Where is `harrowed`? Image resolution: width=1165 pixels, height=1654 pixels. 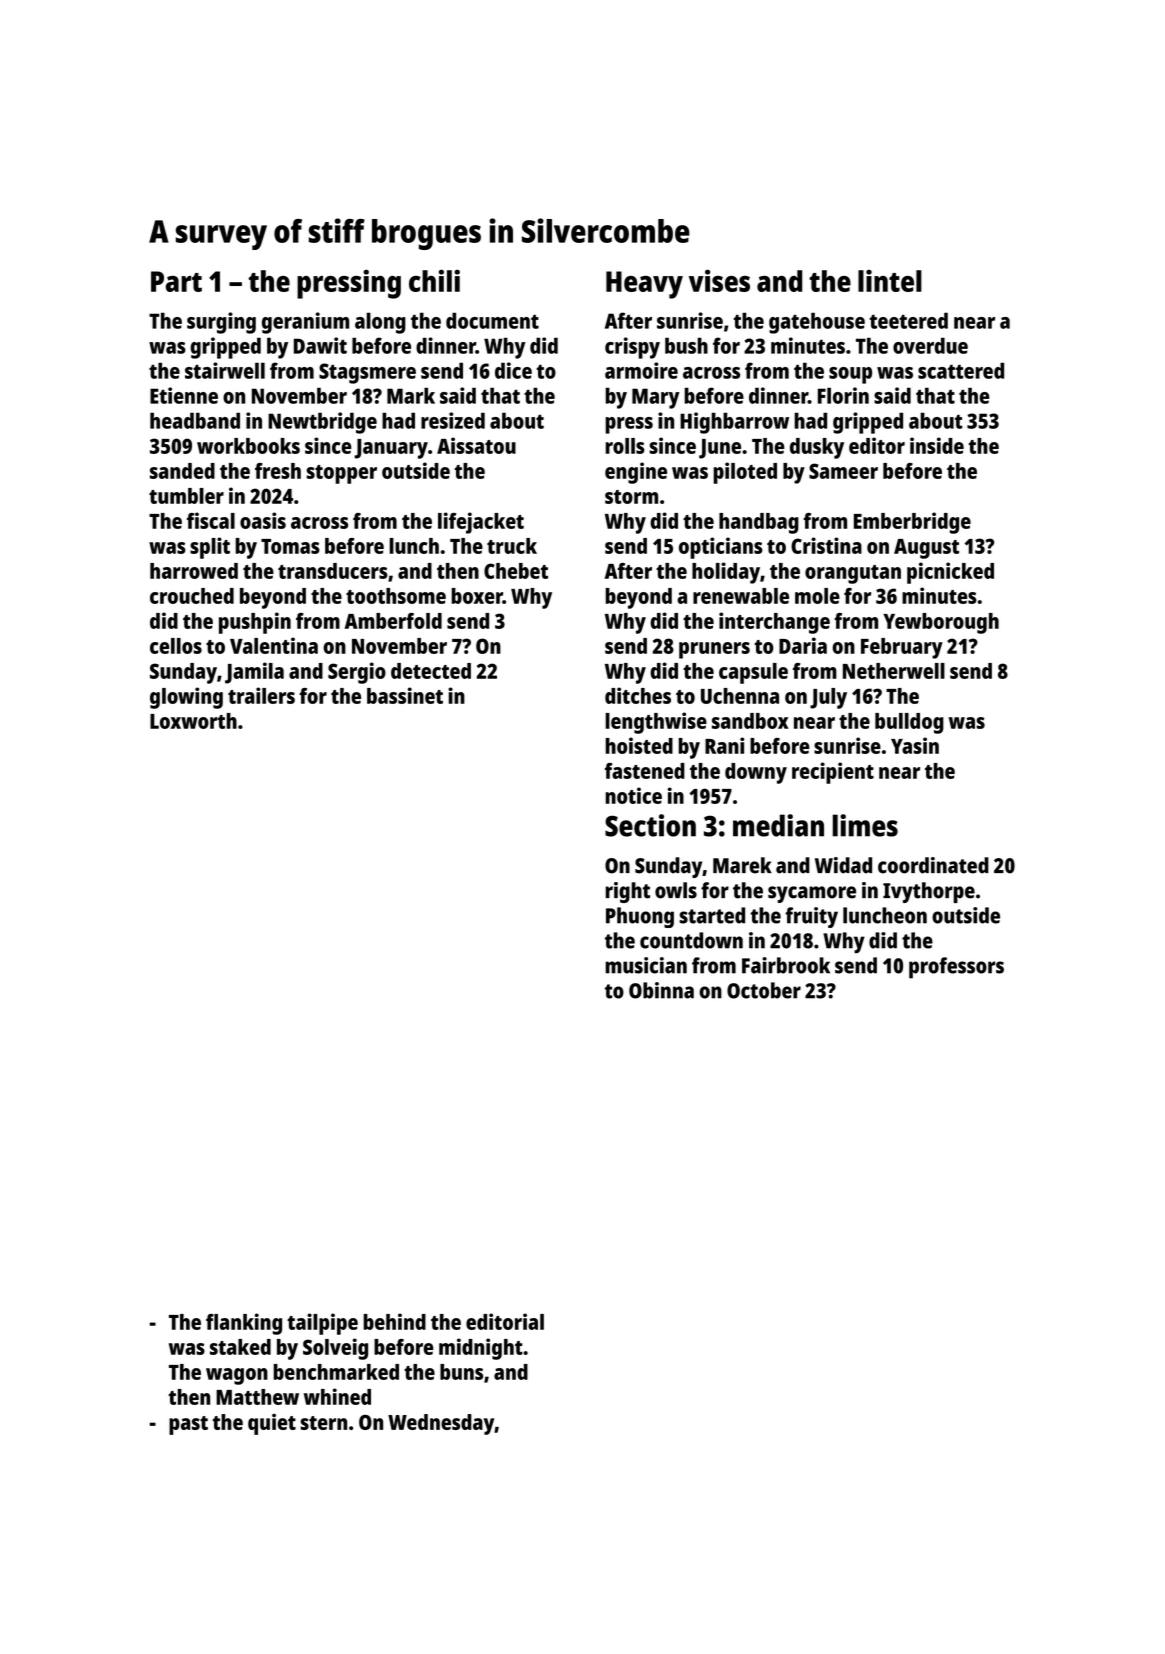
harrowed is located at coordinates (194, 571).
